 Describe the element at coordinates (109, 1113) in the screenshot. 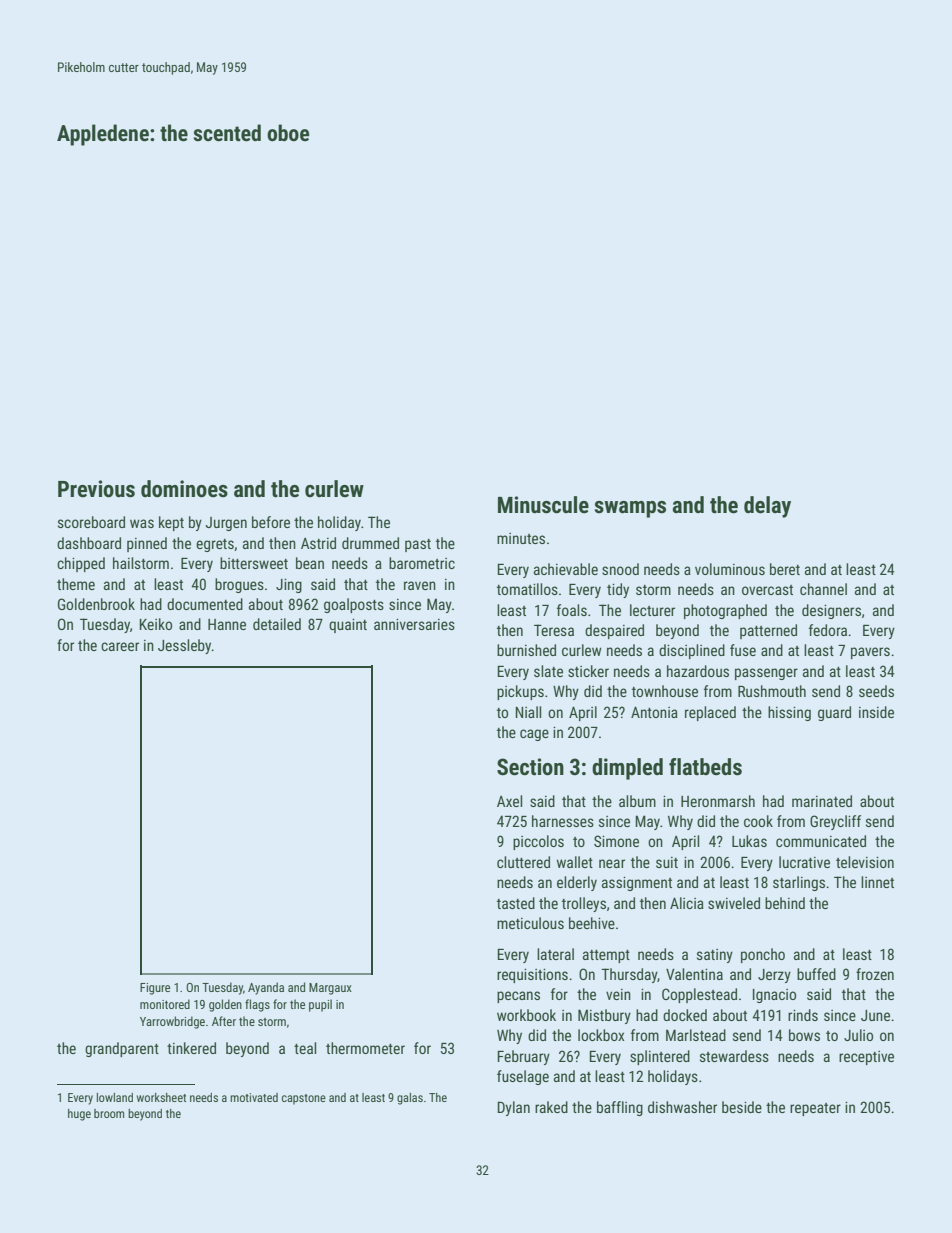

I see `broom` at that location.
